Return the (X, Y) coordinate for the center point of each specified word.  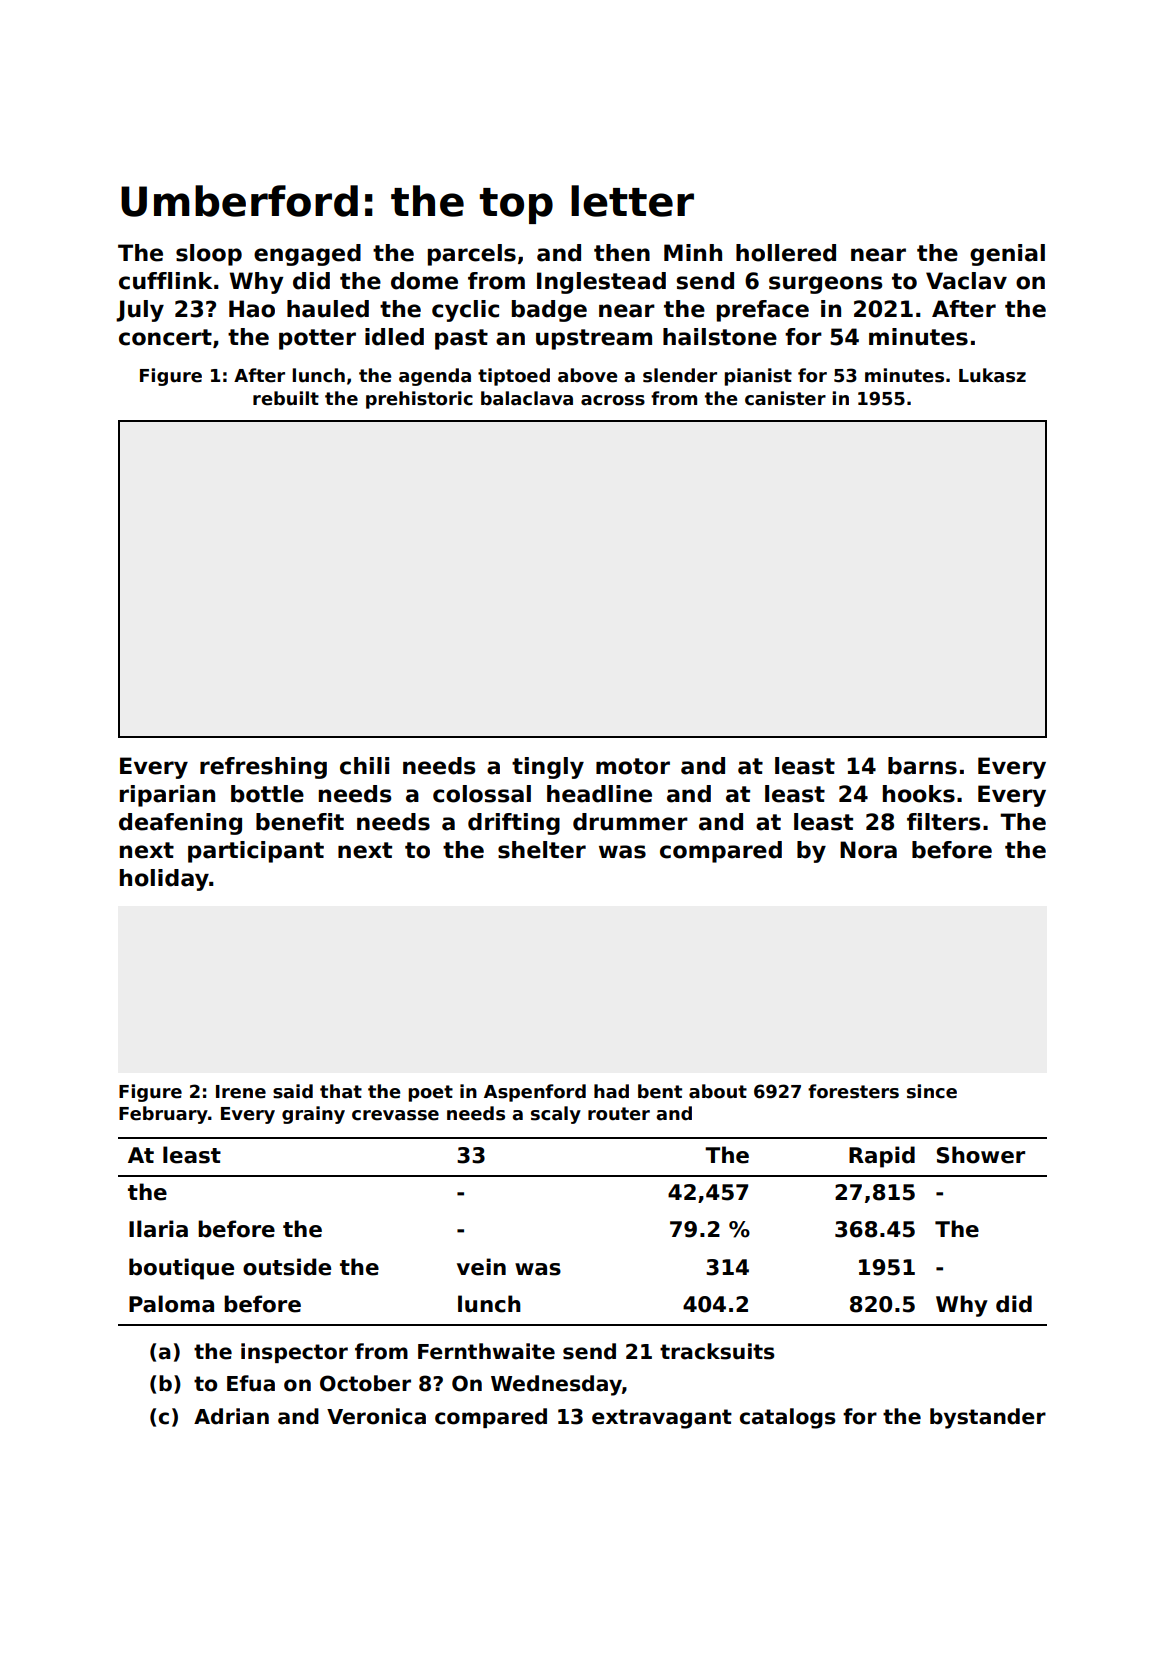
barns (922, 766)
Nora (868, 850)
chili (364, 766)
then (622, 253)
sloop (209, 255)
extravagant (662, 1419)
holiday (164, 880)
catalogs (788, 1418)
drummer (630, 822)
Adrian (231, 1416)
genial (1007, 255)
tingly (548, 768)
